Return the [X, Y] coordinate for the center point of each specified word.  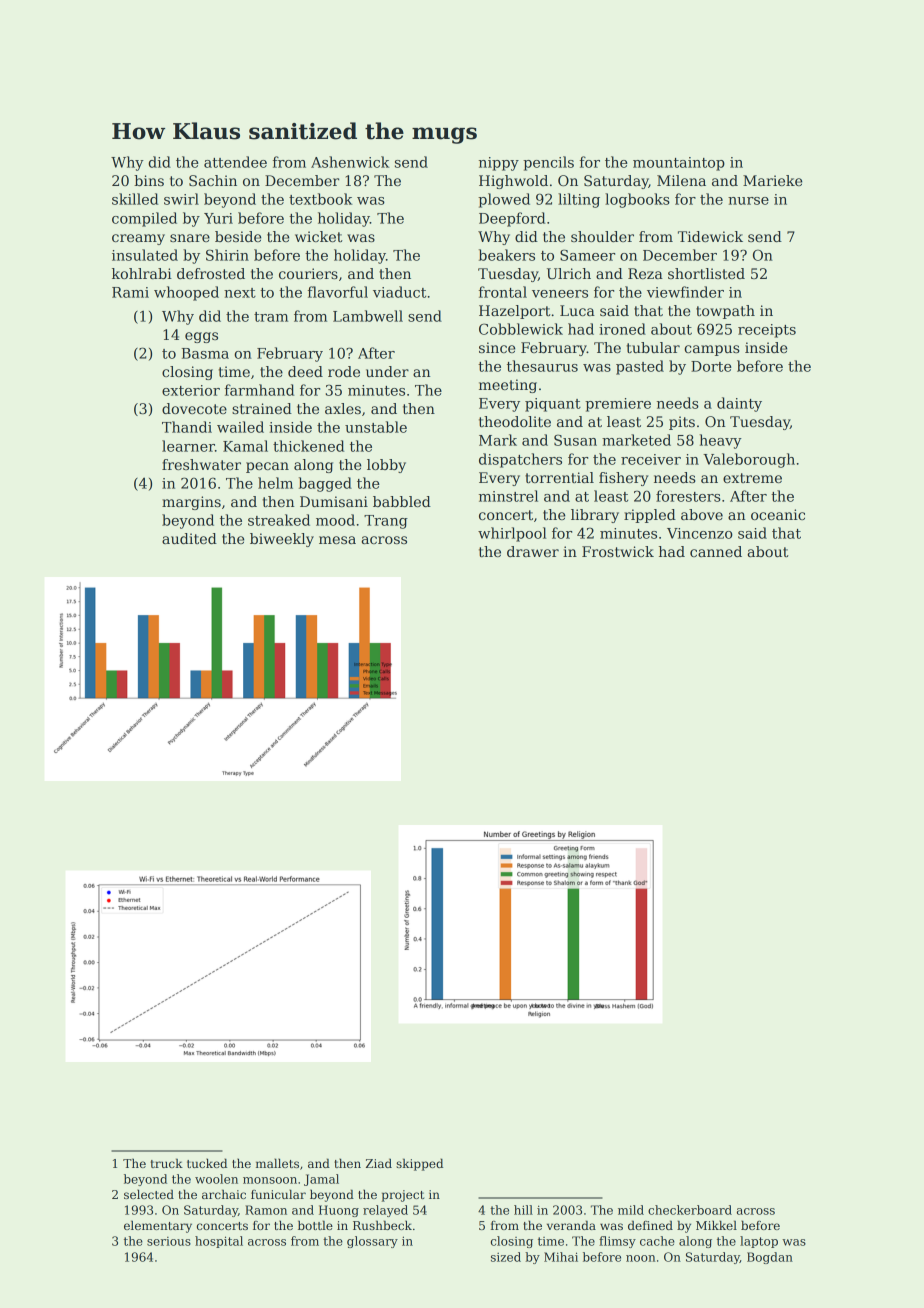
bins [149, 180]
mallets [277, 1163]
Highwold [513, 182]
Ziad [379, 1163]
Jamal [321, 1180]
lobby [386, 466]
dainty [739, 404]
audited [189, 538]
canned [716, 551]
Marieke [772, 180]
